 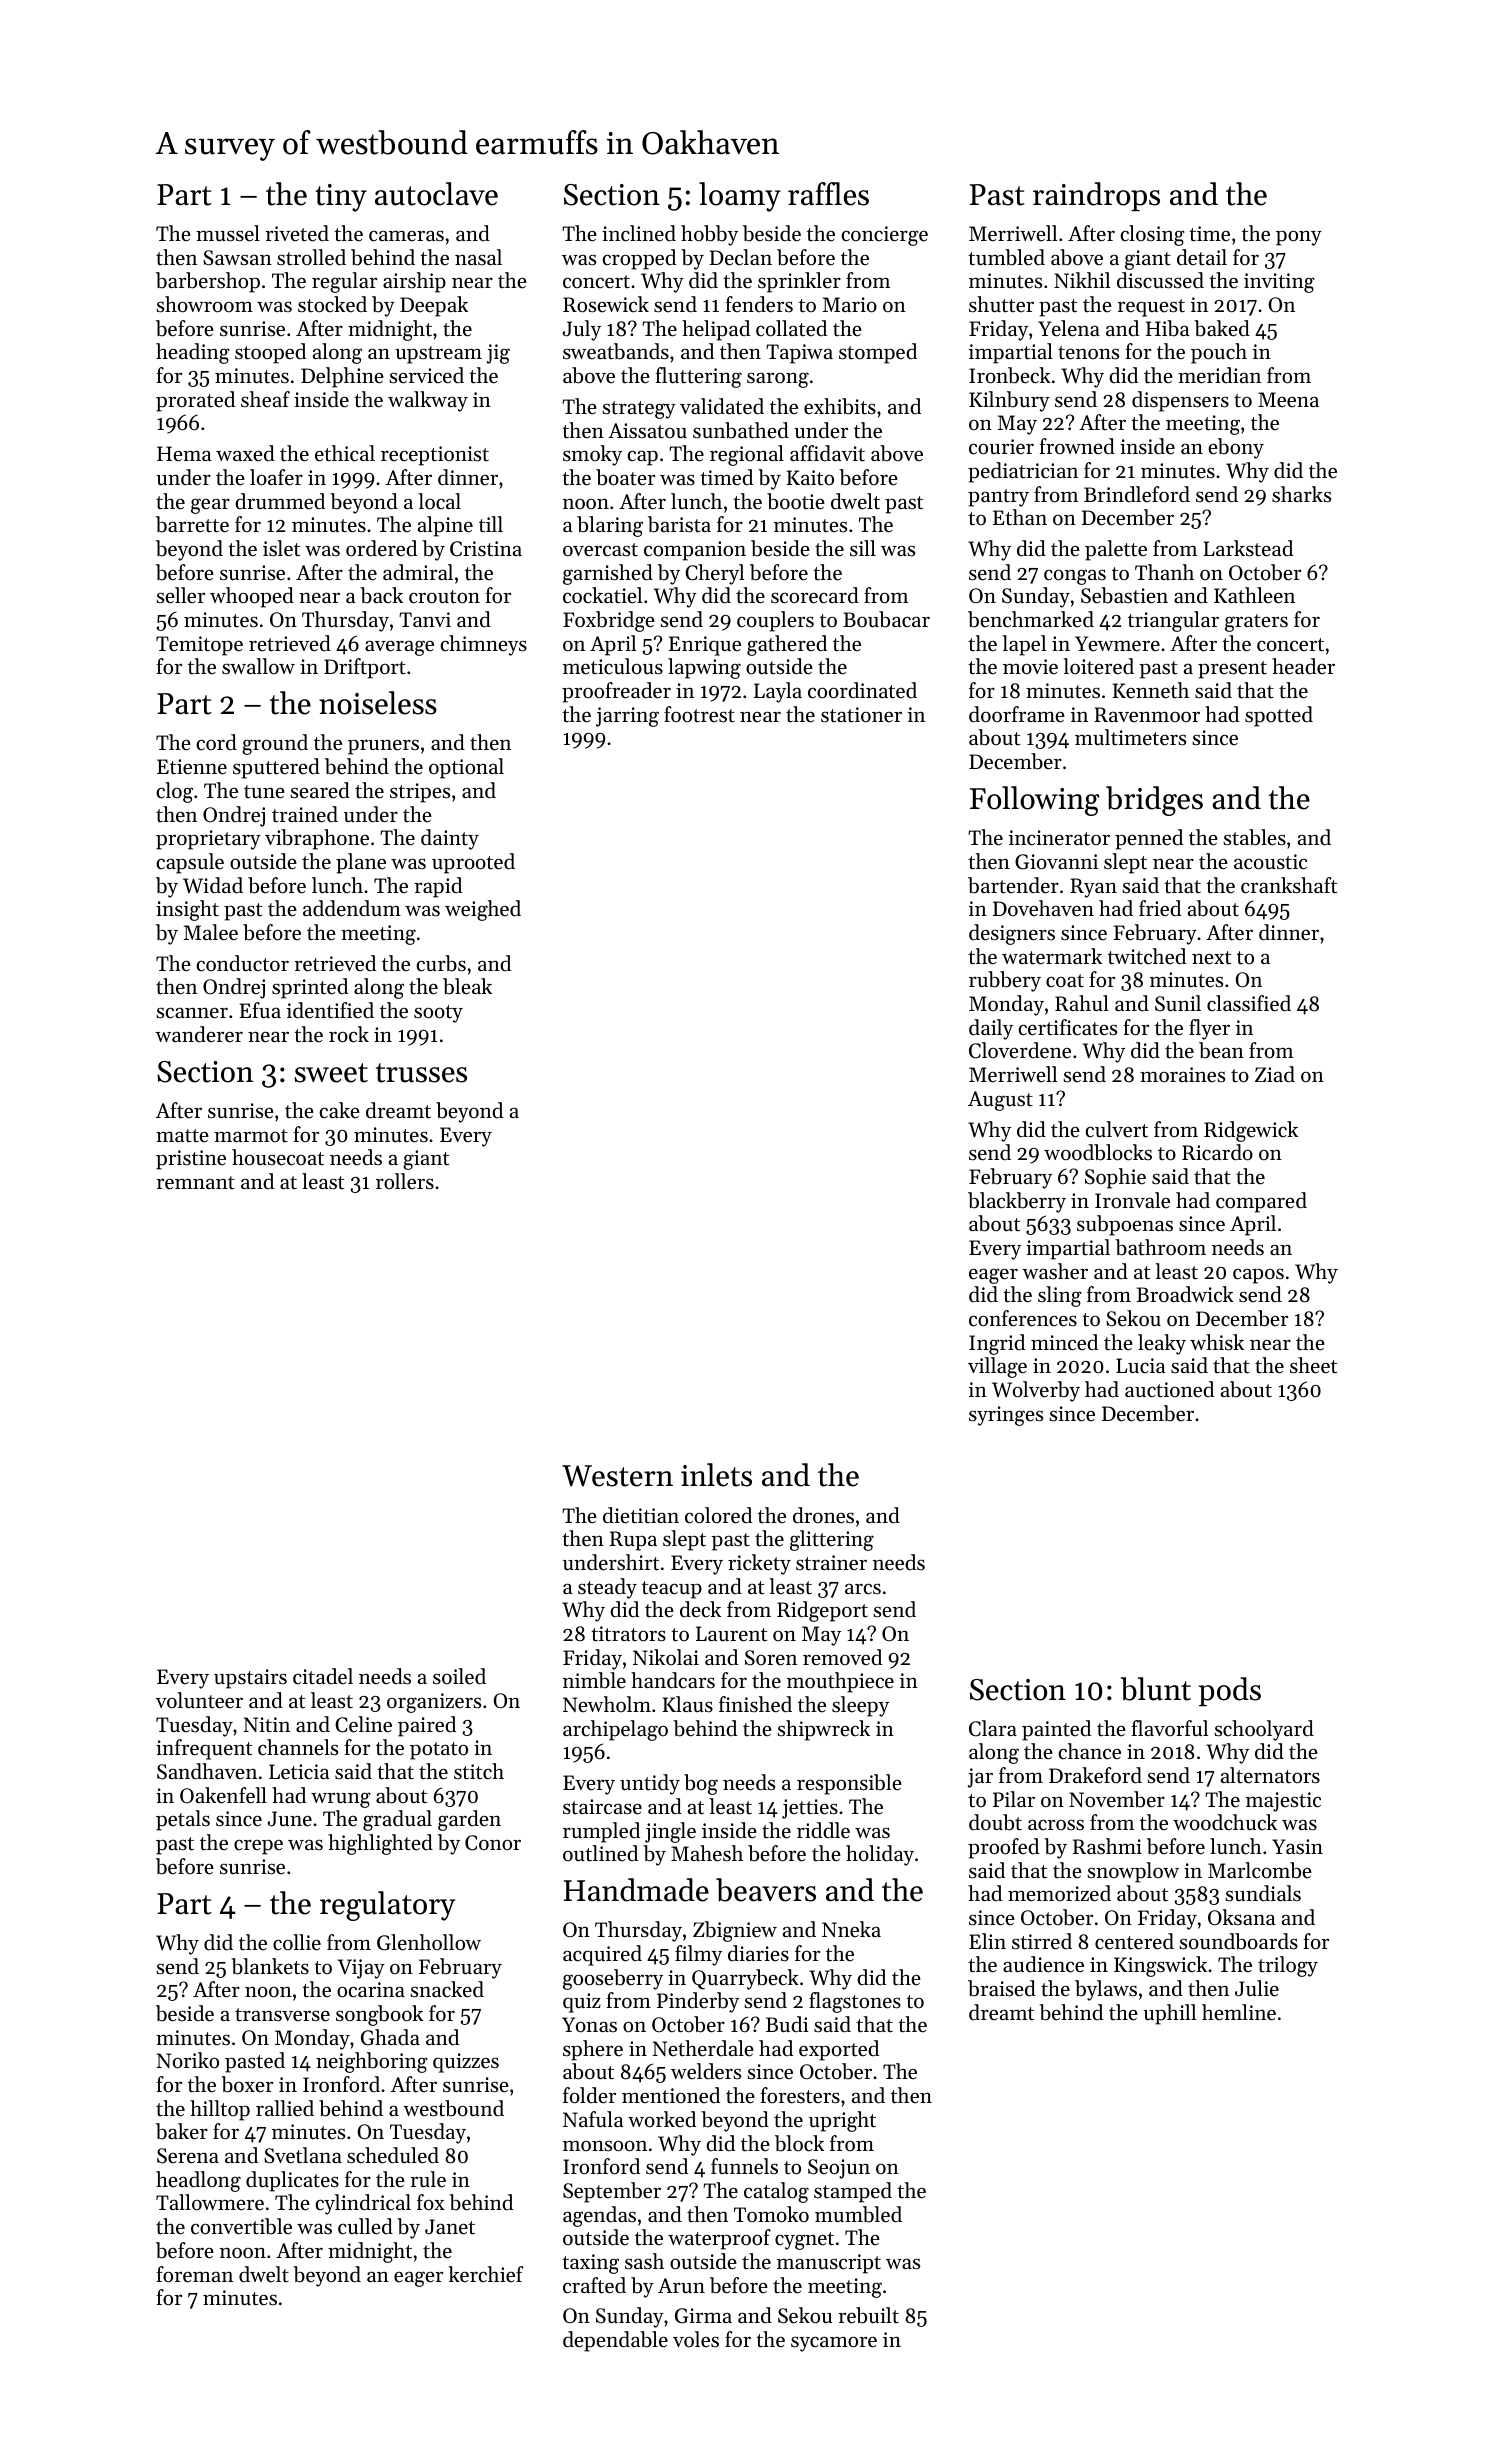 What do you see at coordinates (778, 380) in the image?
I see `sarong` at bounding box center [778, 380].
